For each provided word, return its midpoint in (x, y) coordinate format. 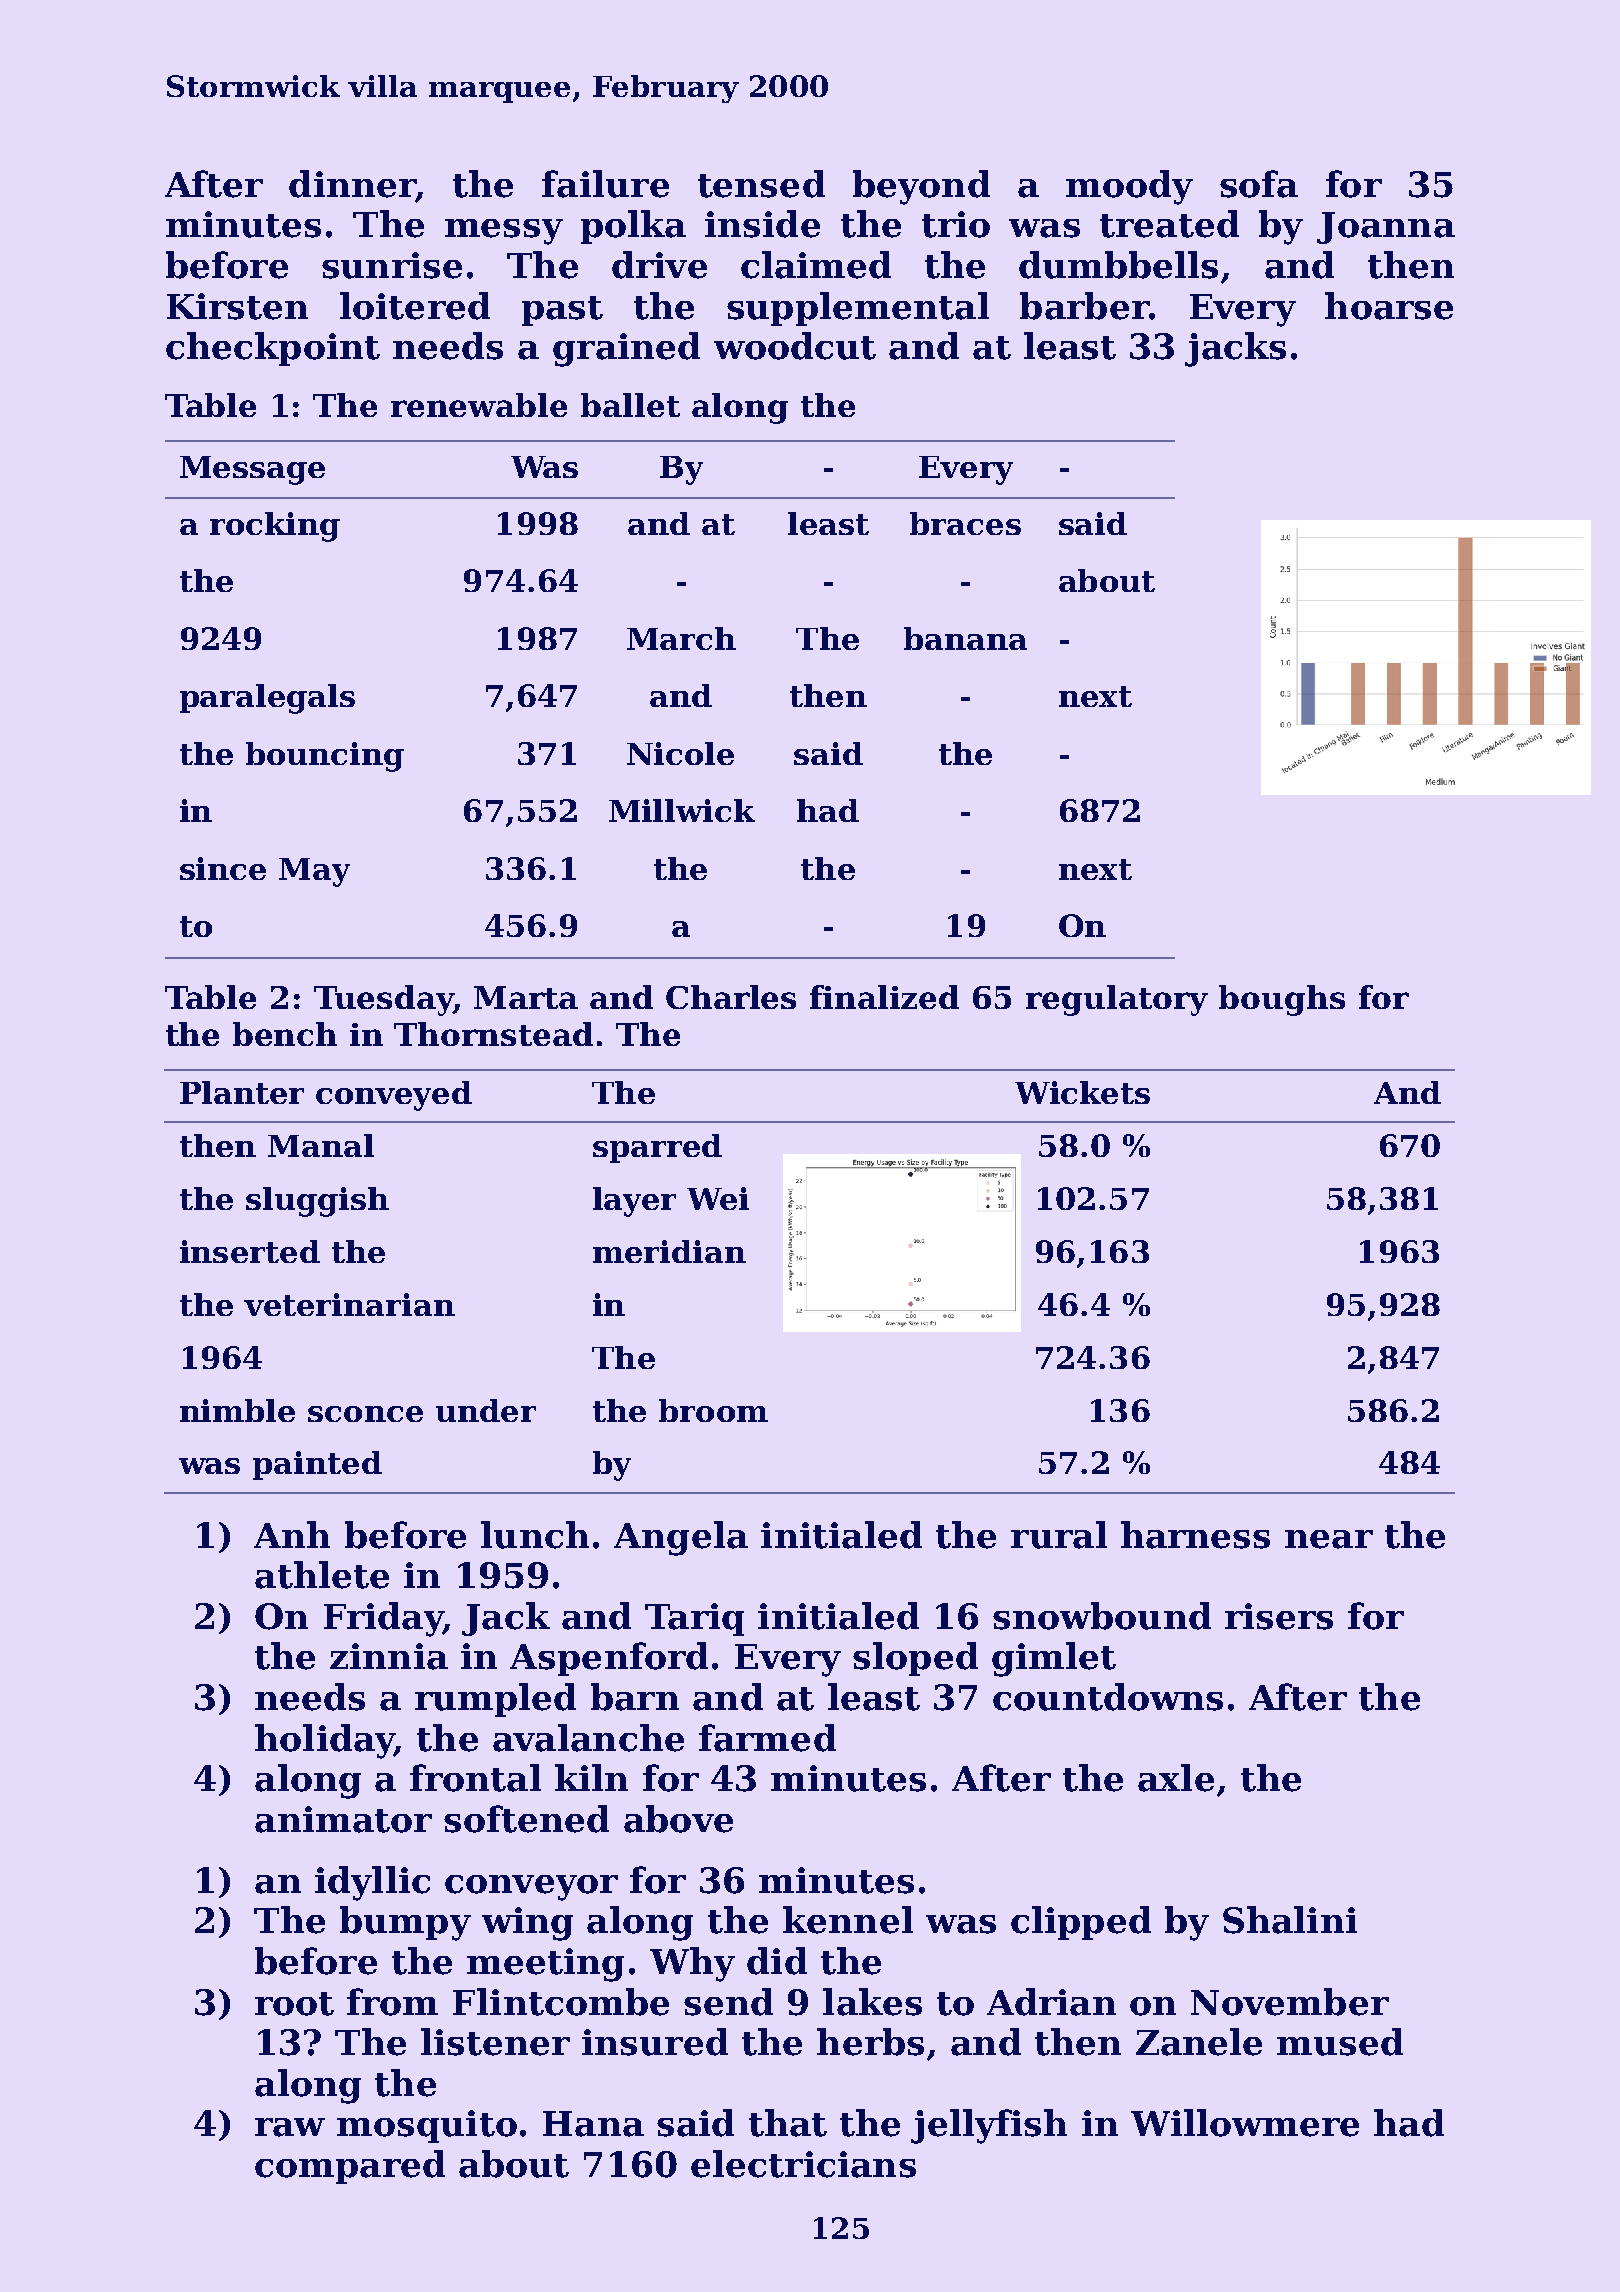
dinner (352, 184)
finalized (884, 997)
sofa (1259, 184)
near (1329, 1539)
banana (965, 638)
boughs (1282, 1000)
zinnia (389, 1656)
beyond (921, 187)
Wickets (1082, 1092)
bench (285, 1034)
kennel (848, 1920)
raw (290, 2127)
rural (1059, 1535)
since (223, 868)
